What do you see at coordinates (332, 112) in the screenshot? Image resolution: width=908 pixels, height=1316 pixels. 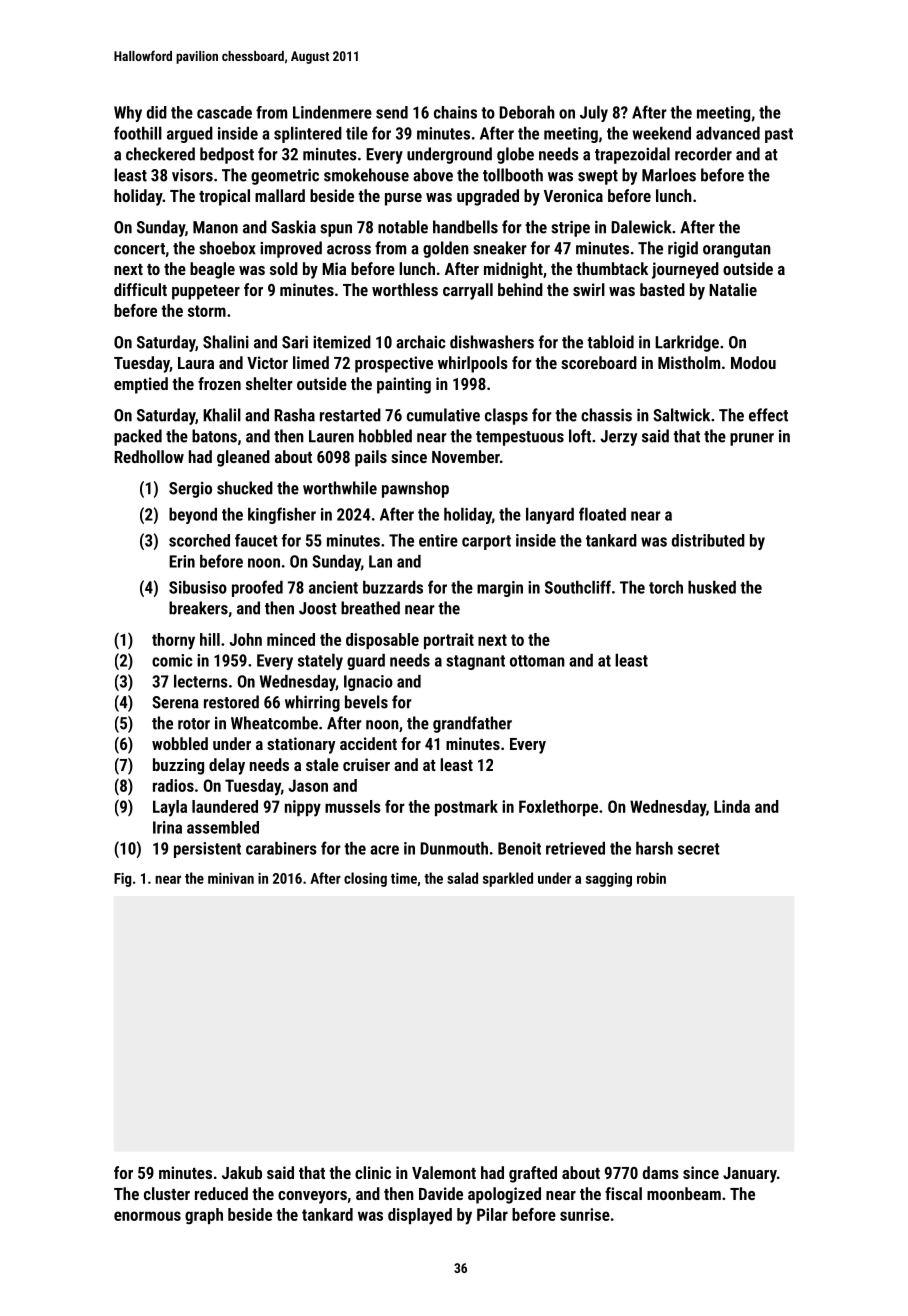 I see `Lindenmere` at bounding box center [332, 112].
